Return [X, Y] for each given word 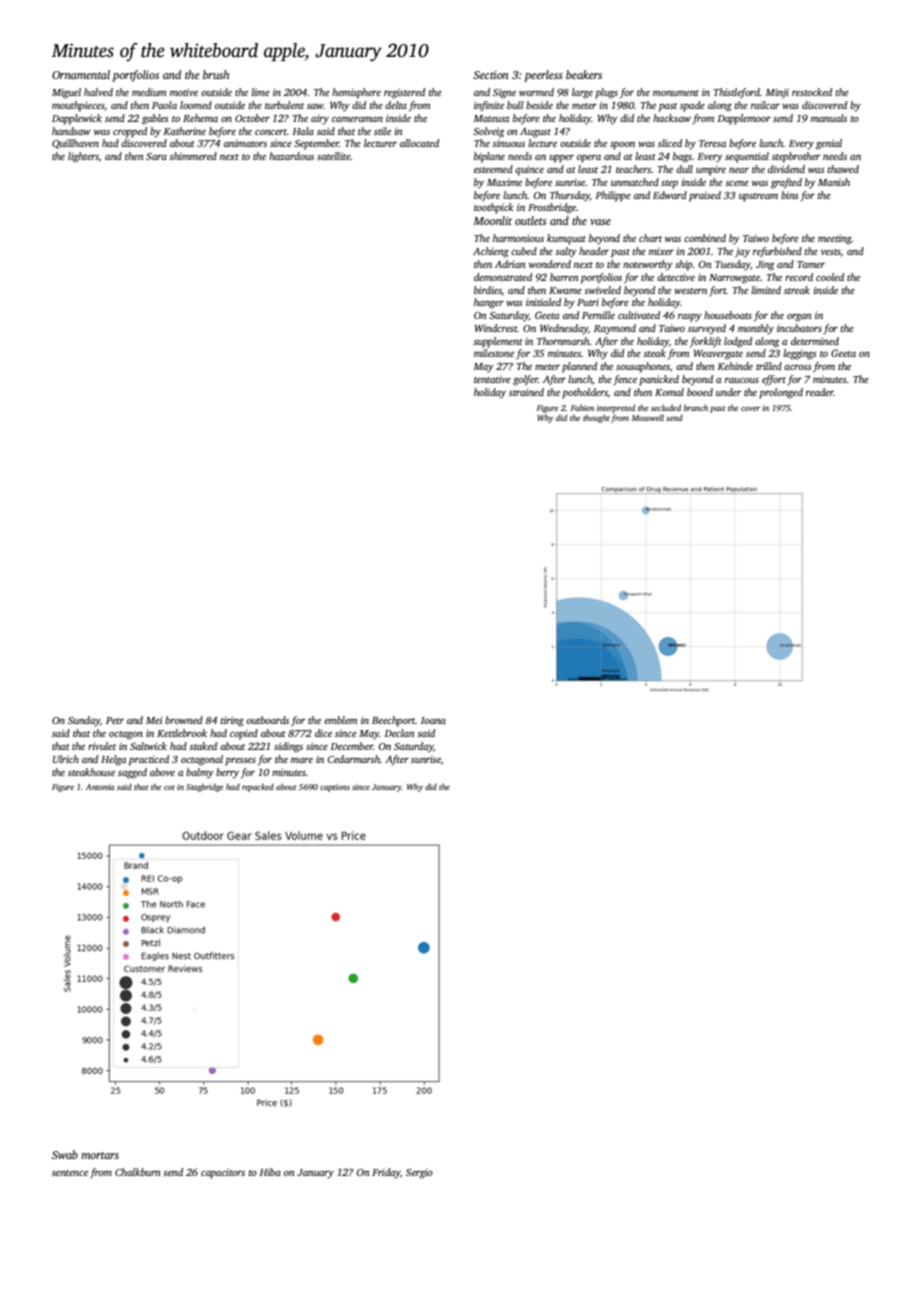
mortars [100, 1155]
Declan [399, 733]
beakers [584, 74]
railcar [765, 105]
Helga [113, 760]
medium [149, 92]
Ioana [433, 720]
